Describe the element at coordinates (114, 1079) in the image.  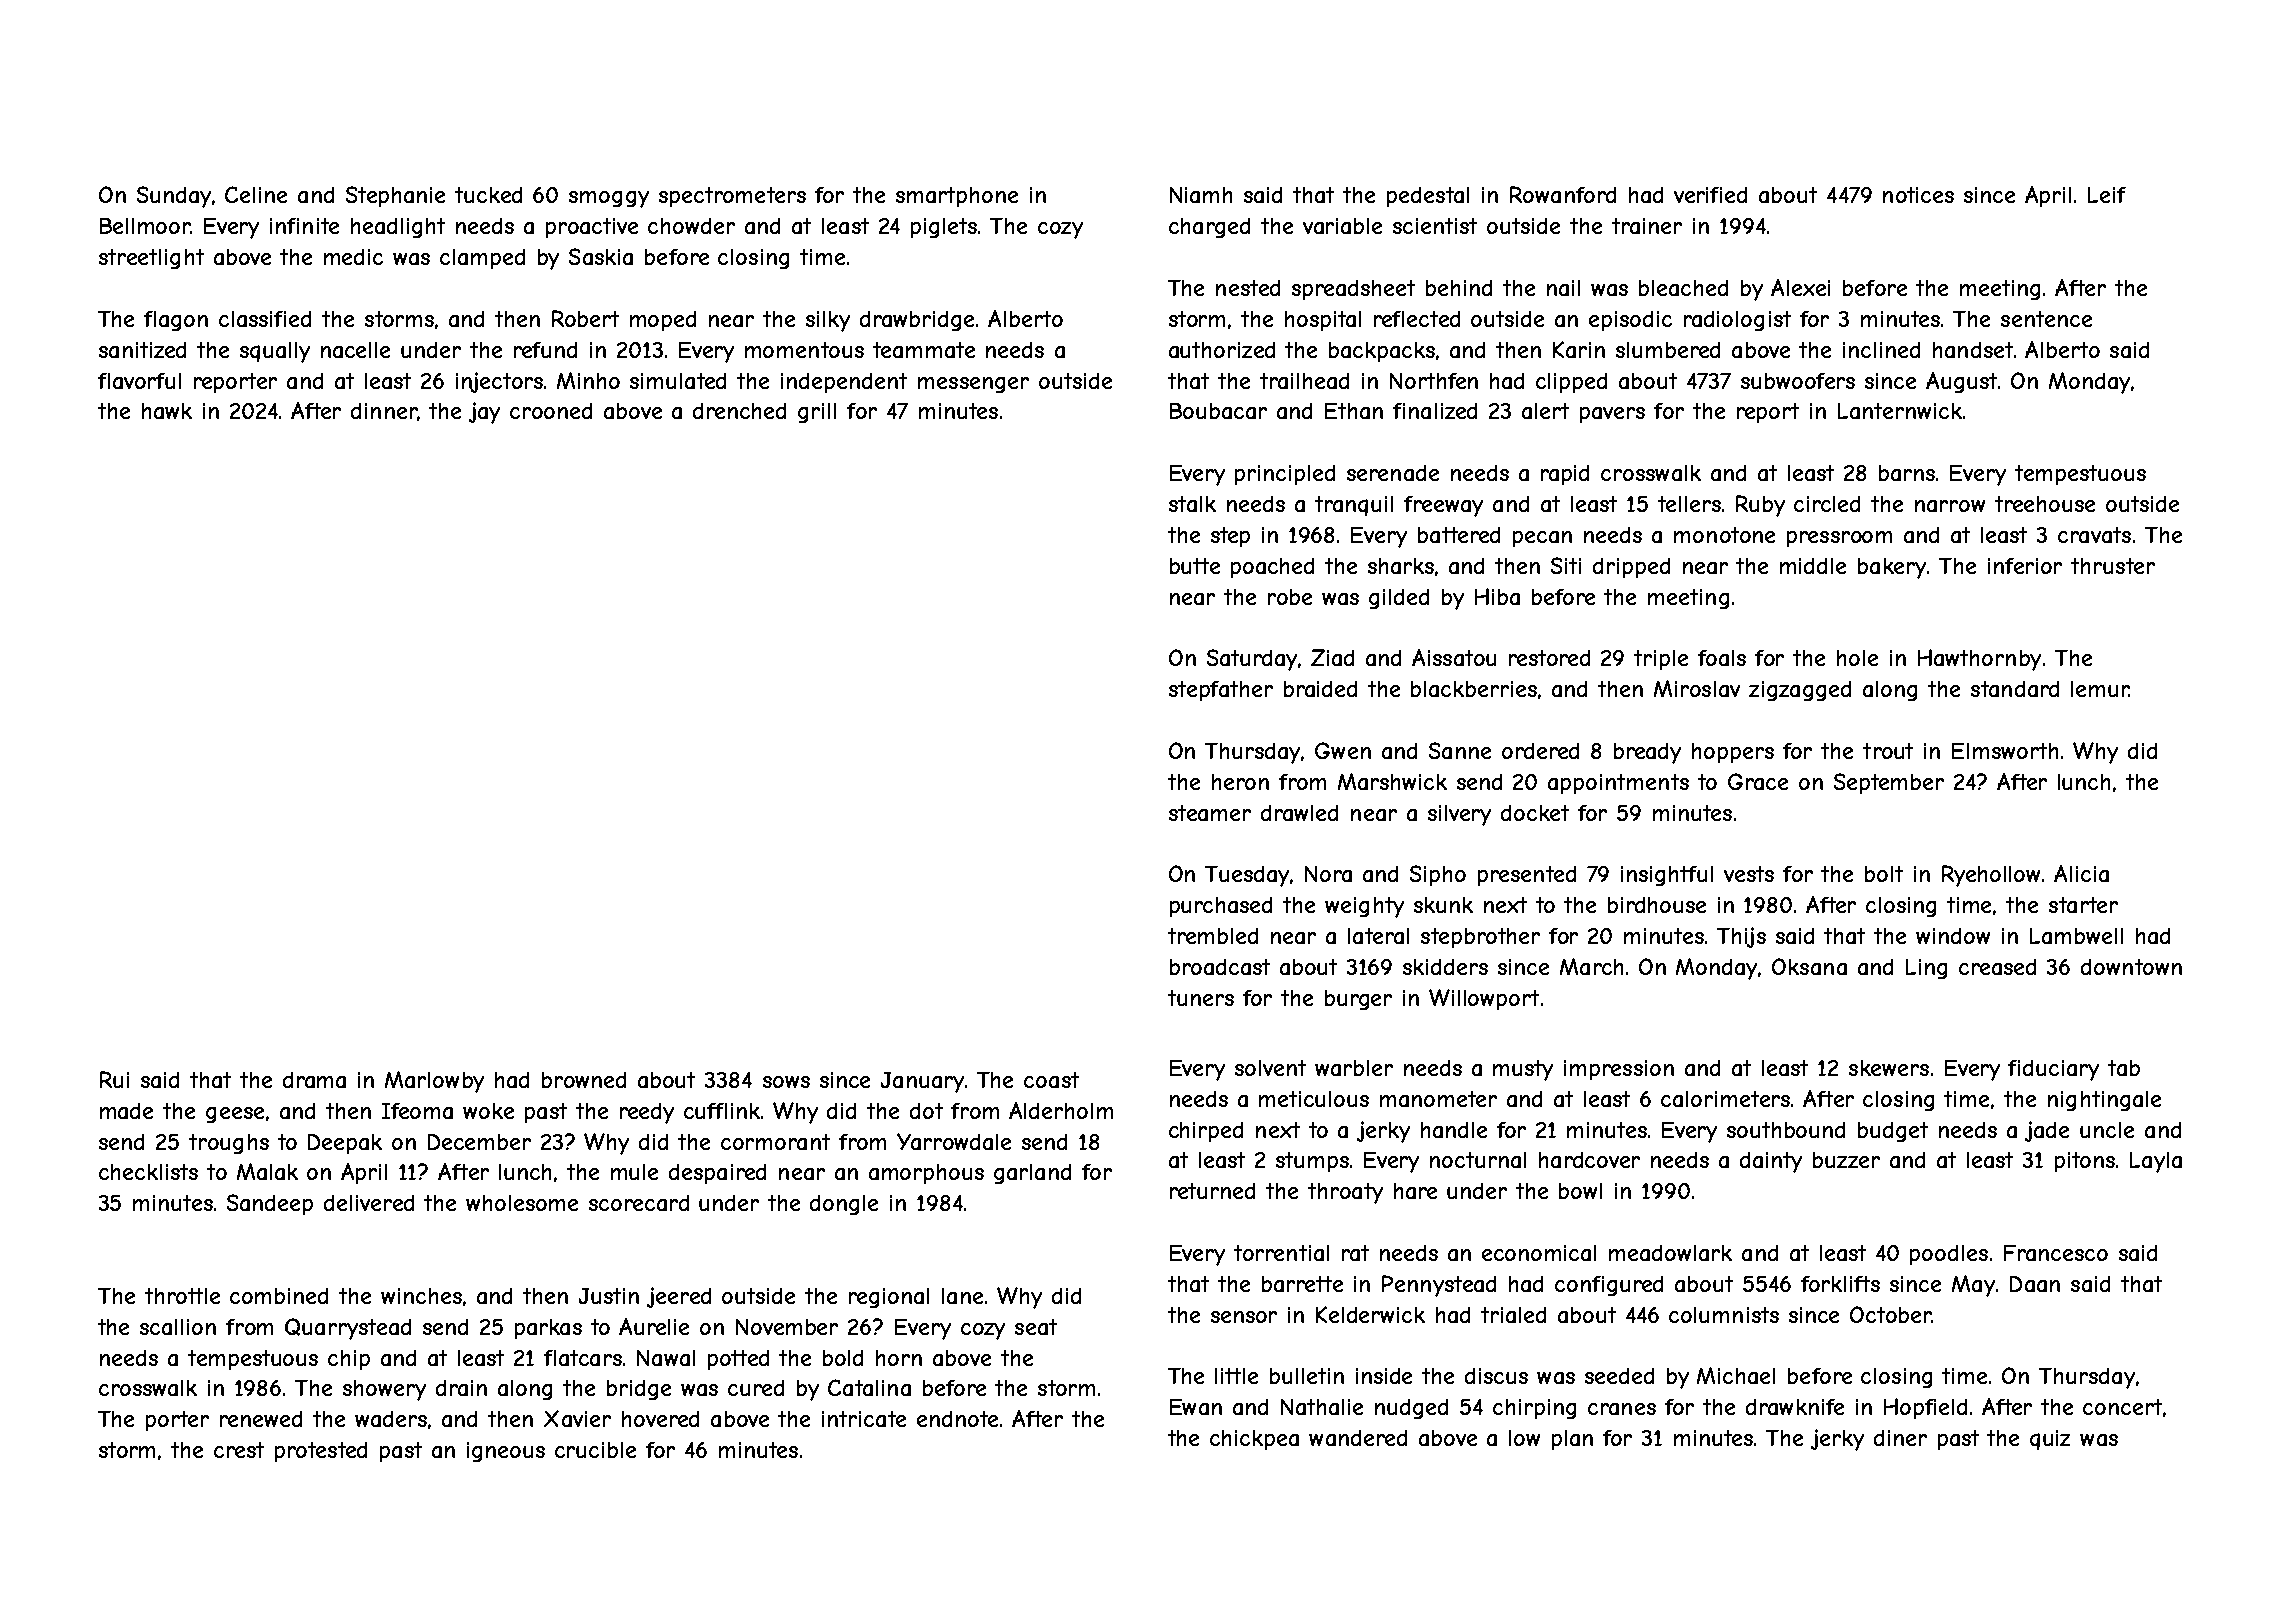
I see `Rui` at that location.
